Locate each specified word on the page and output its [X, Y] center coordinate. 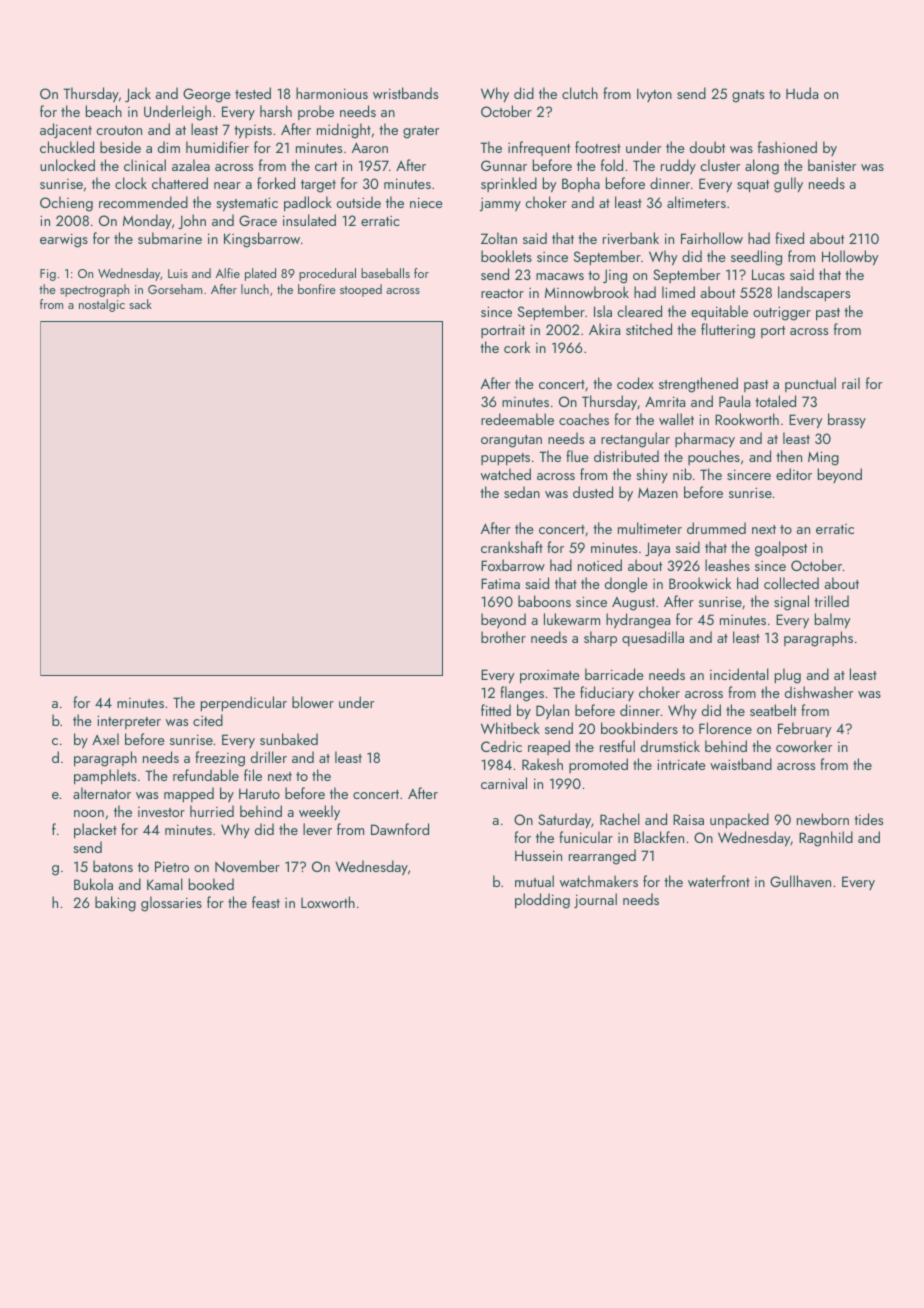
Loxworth [328, 902]
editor [794, 474]
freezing [220, 759]
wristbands [405, 93]
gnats [748, 96]
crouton [119, 130]
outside [359, 202]
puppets [505, 459]
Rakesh [542, 764]
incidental [739, 674]
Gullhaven [800, 881]
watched [506, 474]
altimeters [696, 202]
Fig [48, 275]
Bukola [93, 884]
